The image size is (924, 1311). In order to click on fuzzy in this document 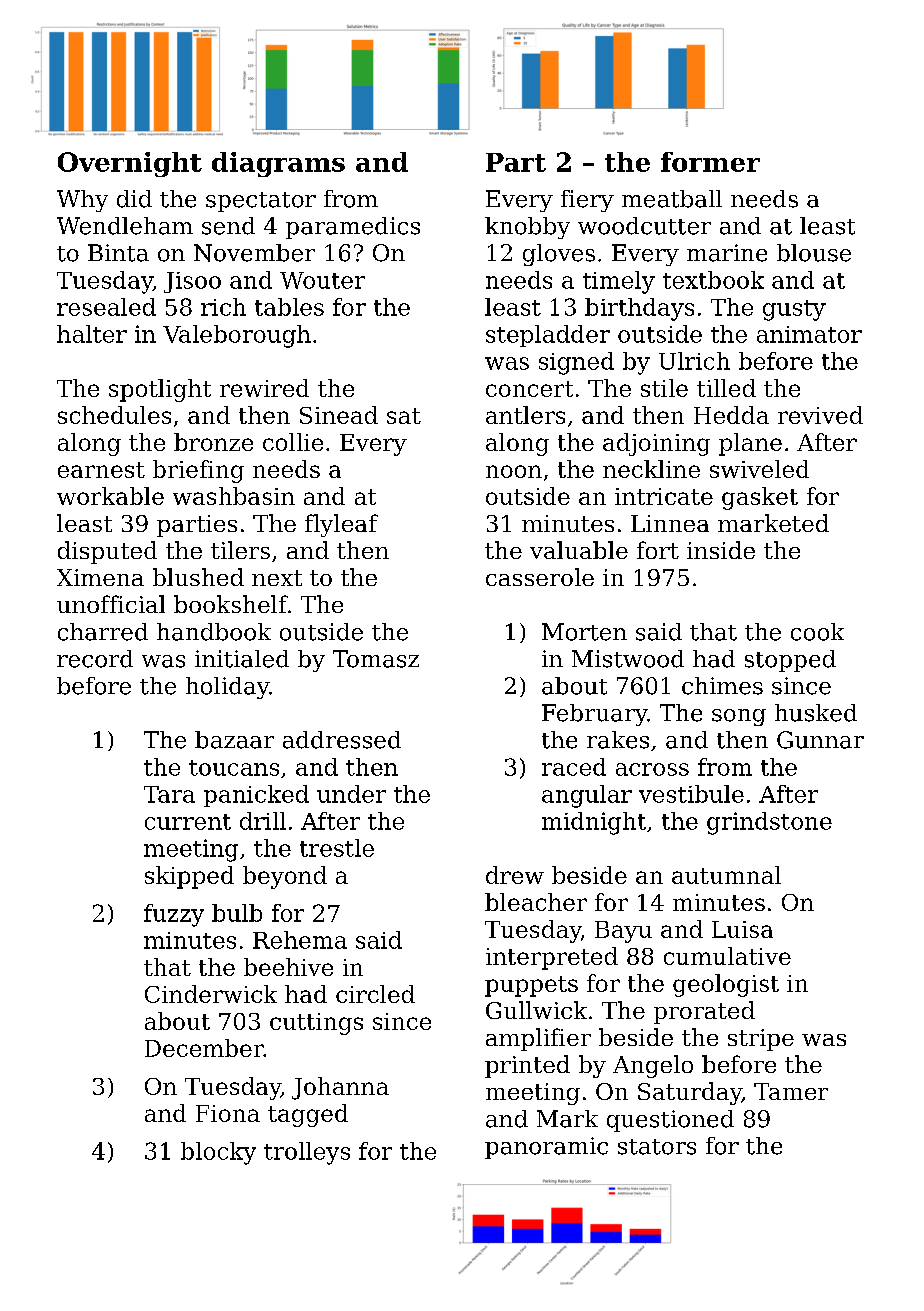, I will do `click(174, 915)`.
